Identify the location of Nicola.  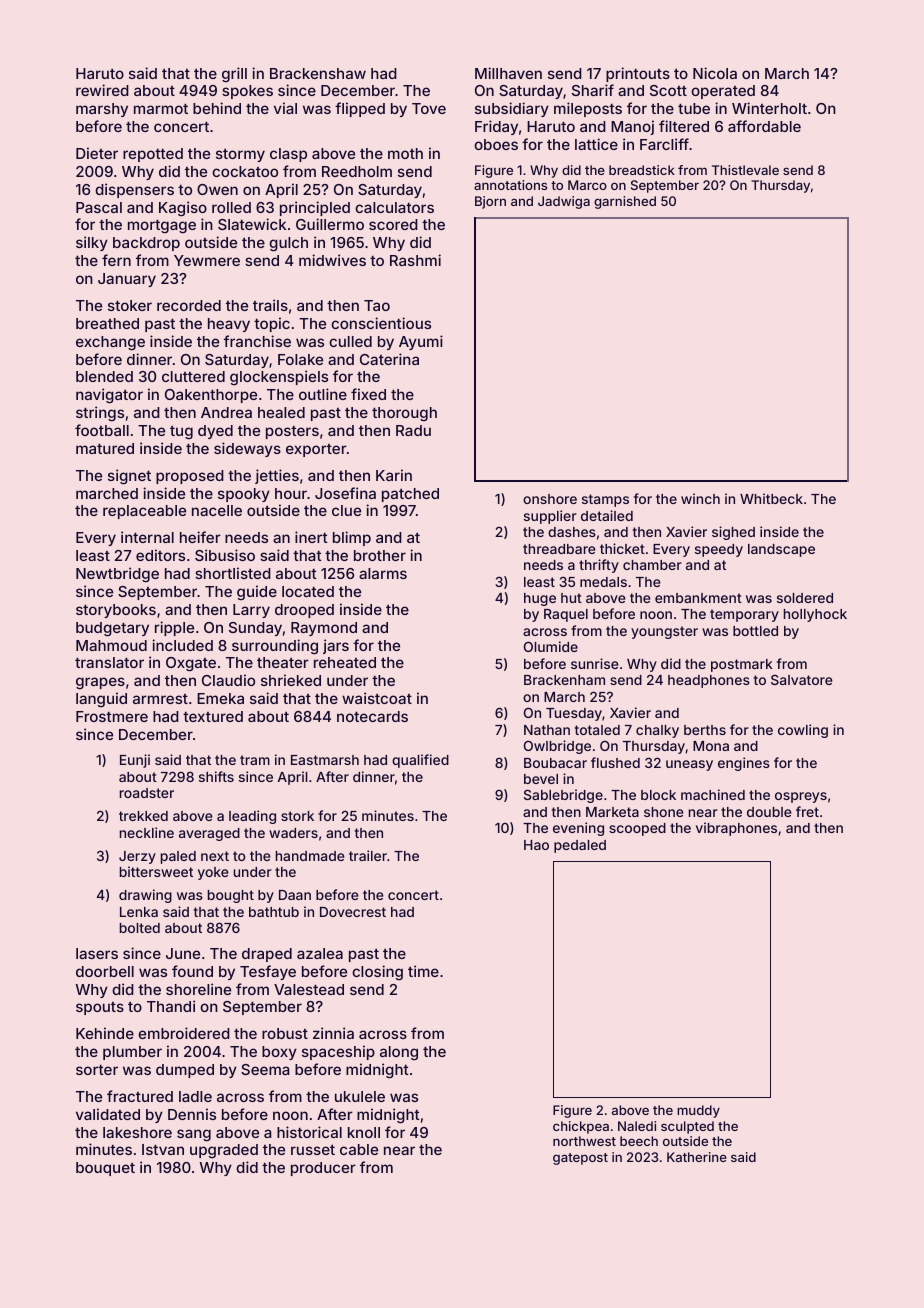
(715, 73).
